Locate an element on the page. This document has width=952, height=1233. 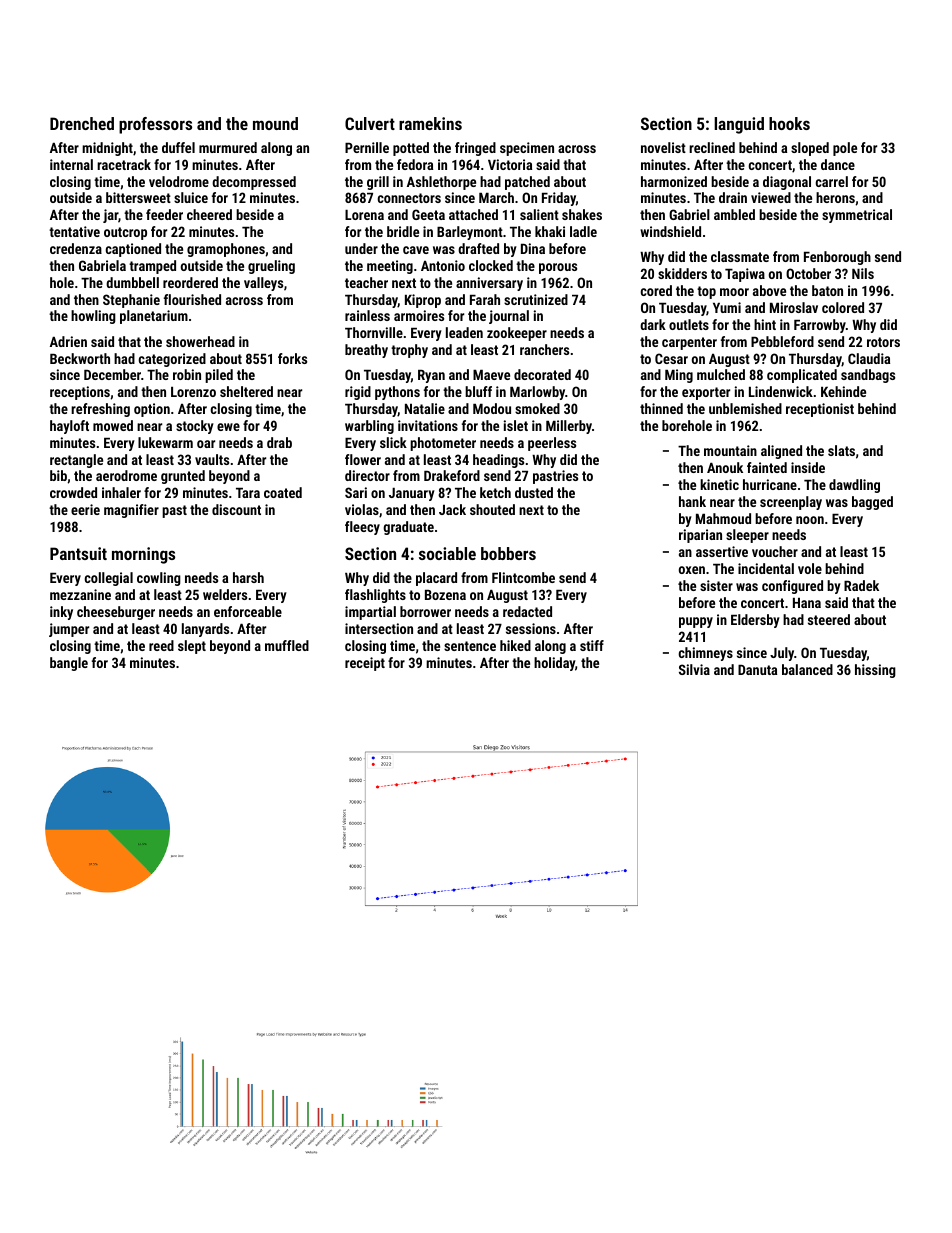
assertive is located at coordinates (722, 551).
